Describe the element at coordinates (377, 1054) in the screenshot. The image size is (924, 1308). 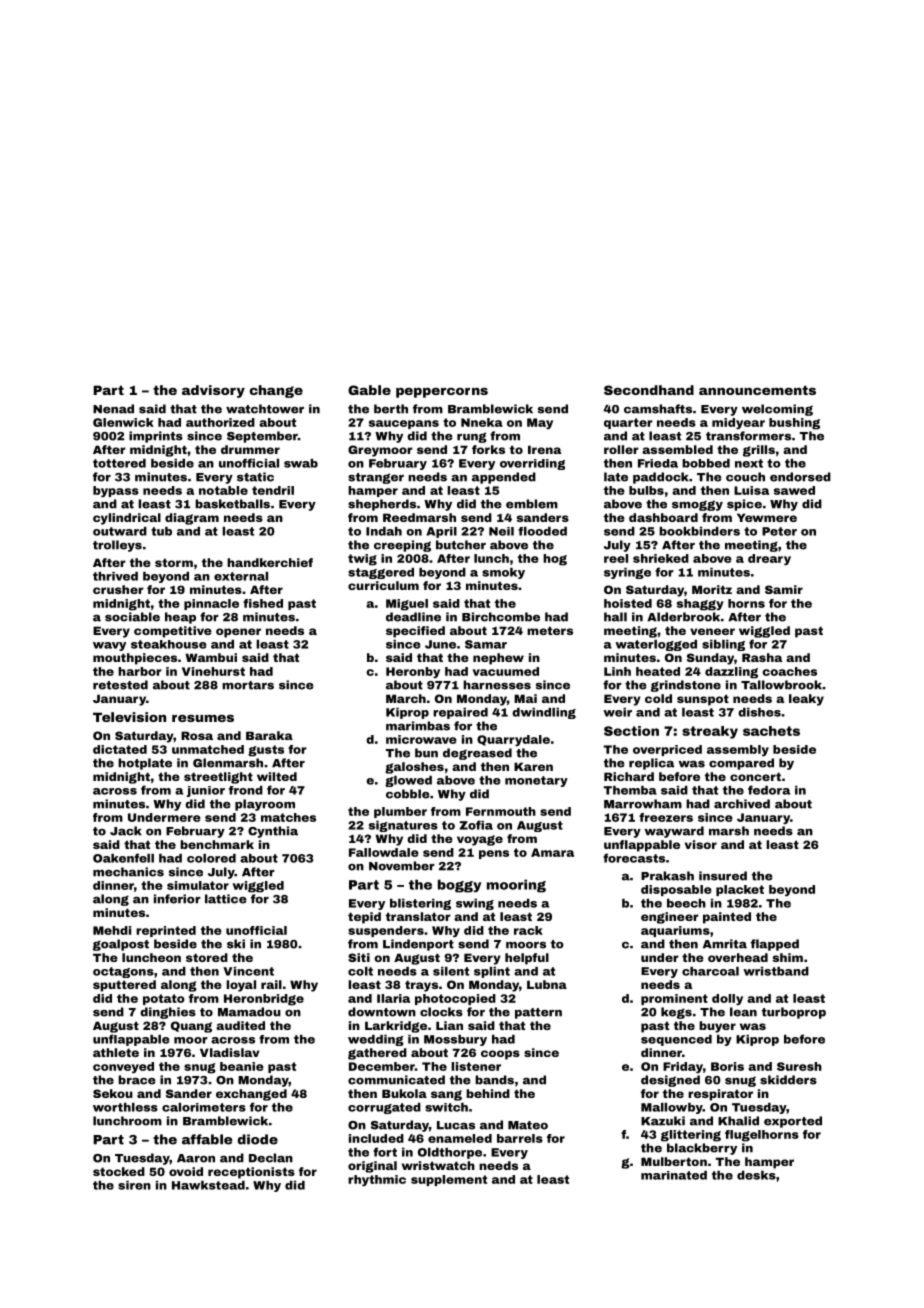
I see `gathered` at that location.
